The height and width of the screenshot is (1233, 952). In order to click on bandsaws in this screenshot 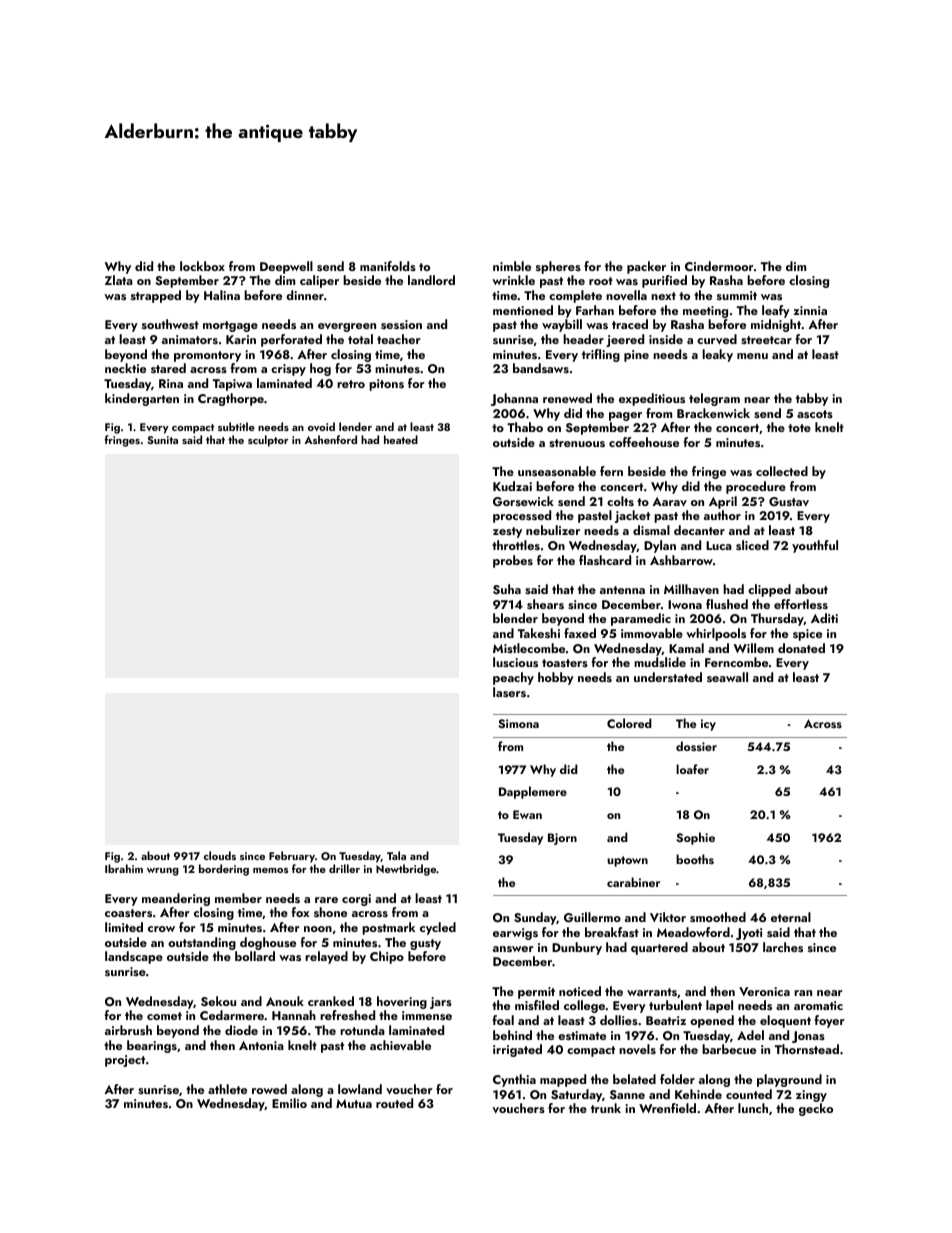, I will do `click(541, 368)`.
